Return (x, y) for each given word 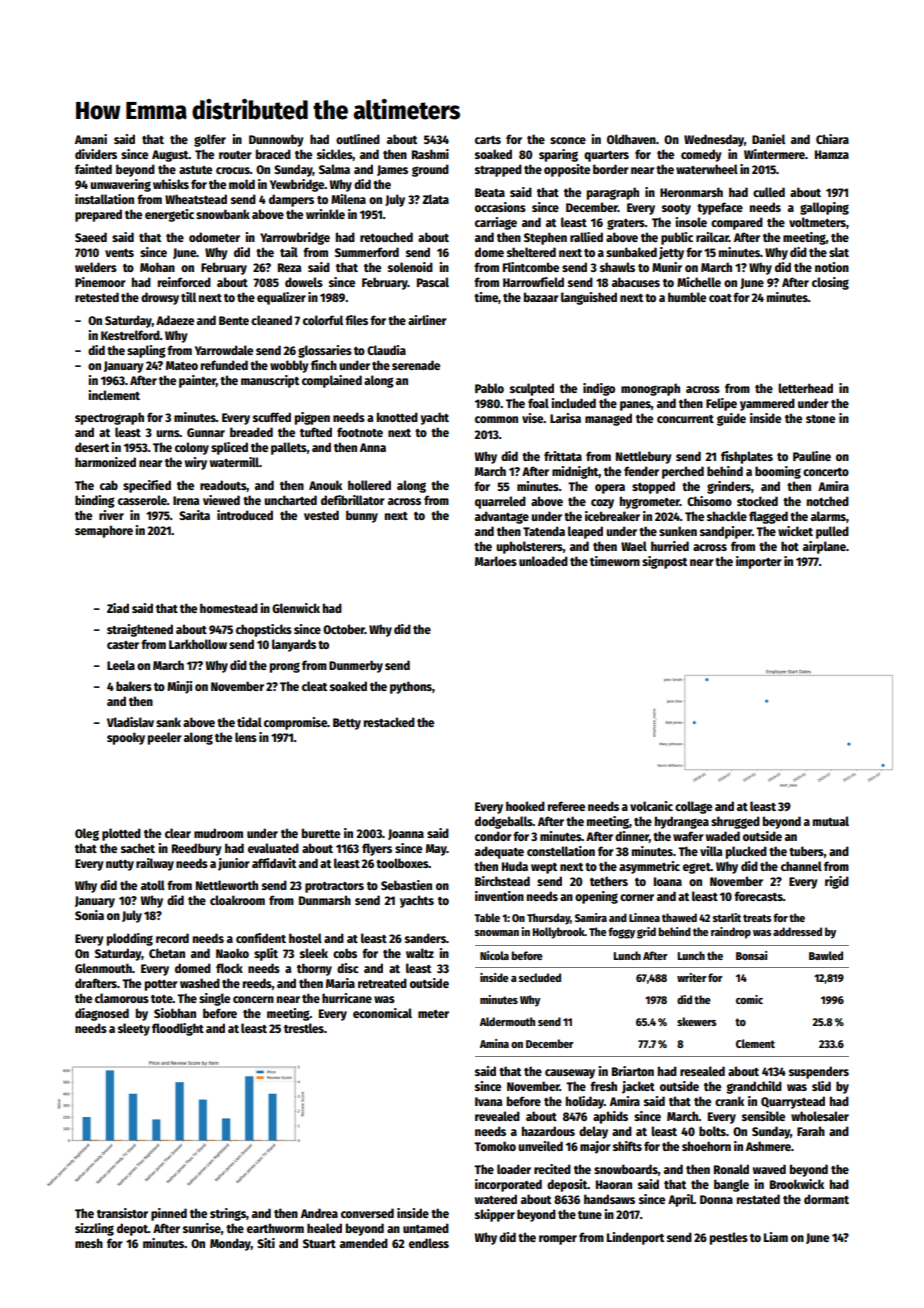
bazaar (541, 297)
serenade (416, 365)
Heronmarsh (691, 192)
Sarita (194, 515)
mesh (89, 1243)
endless (429, 1243)
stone (820, 419)
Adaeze (175, 320)
